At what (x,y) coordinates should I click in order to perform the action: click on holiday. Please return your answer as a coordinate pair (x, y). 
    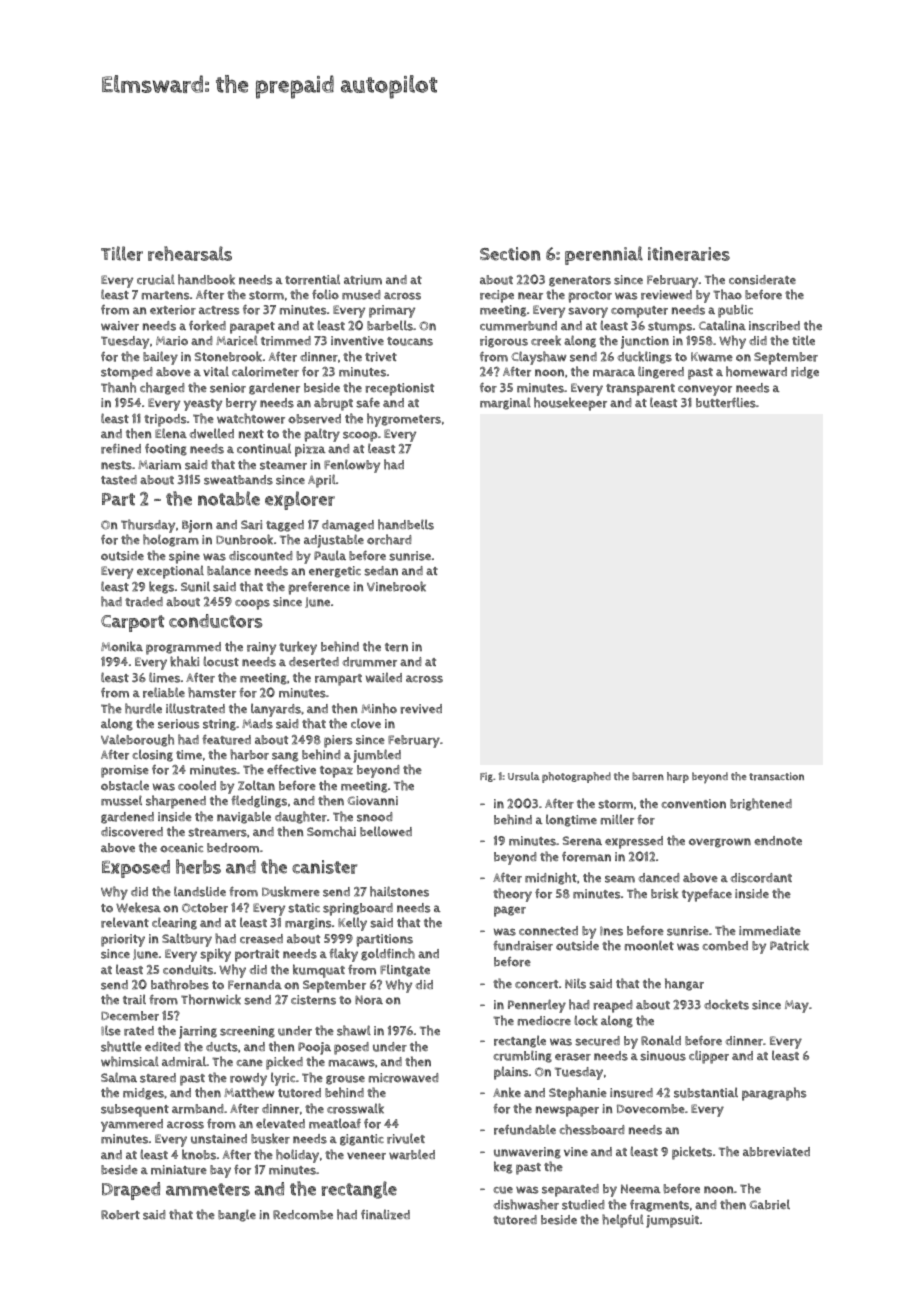
    Looking at the image, I should click on (297, 1156).
